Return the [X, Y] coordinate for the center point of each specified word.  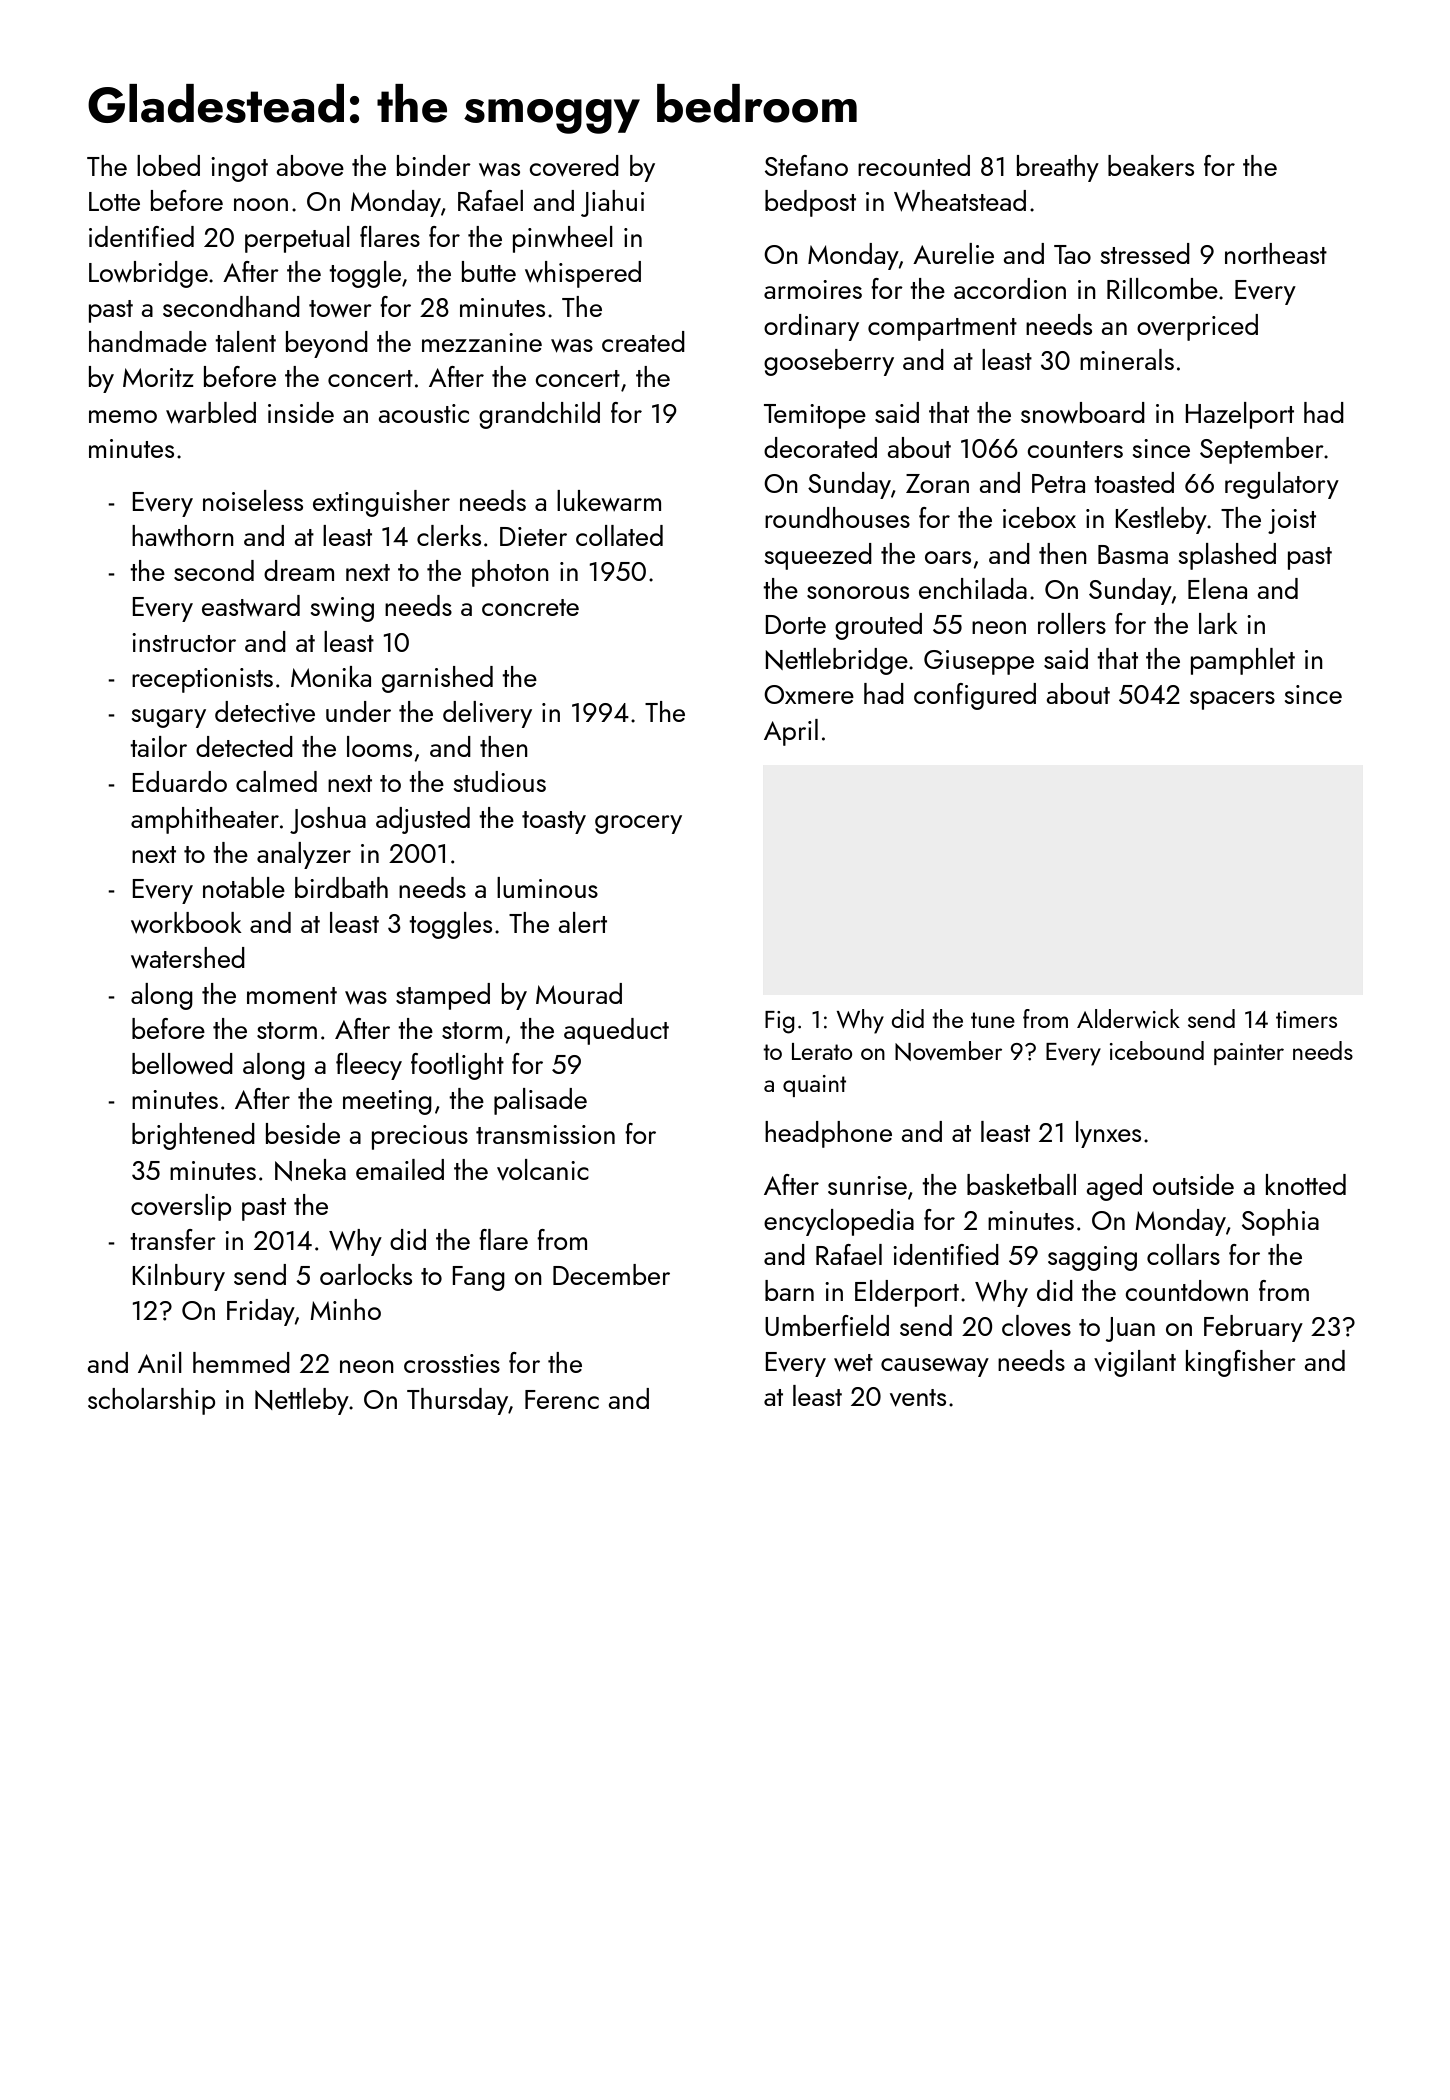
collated [619, 535]
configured [975, 696]
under [358, 711]
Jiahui [612, 203]
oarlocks [366, 1274]
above [310, 166]
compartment [942, 329]
